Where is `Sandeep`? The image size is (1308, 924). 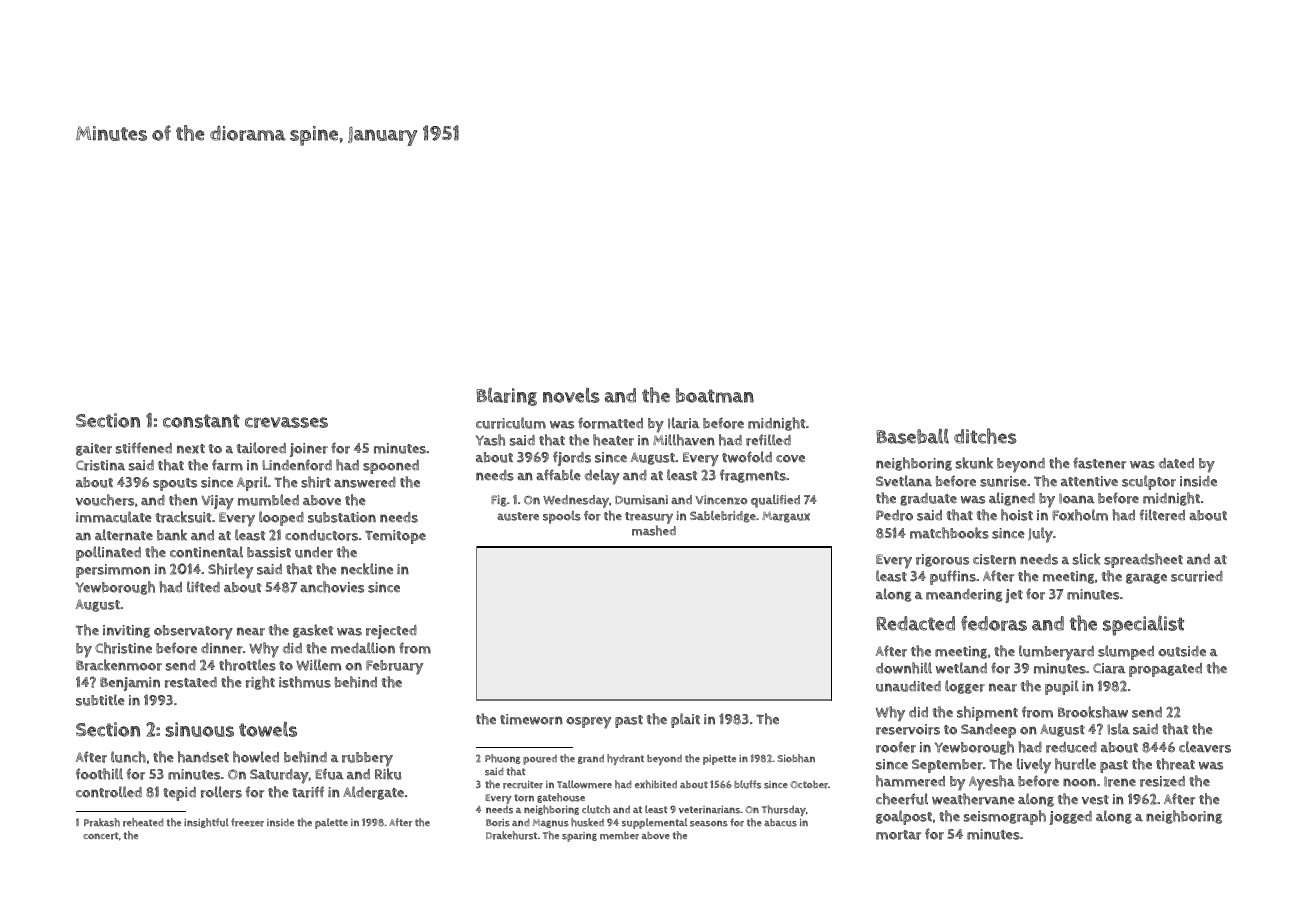 Sandeep is located at coordinates (988, 731).
